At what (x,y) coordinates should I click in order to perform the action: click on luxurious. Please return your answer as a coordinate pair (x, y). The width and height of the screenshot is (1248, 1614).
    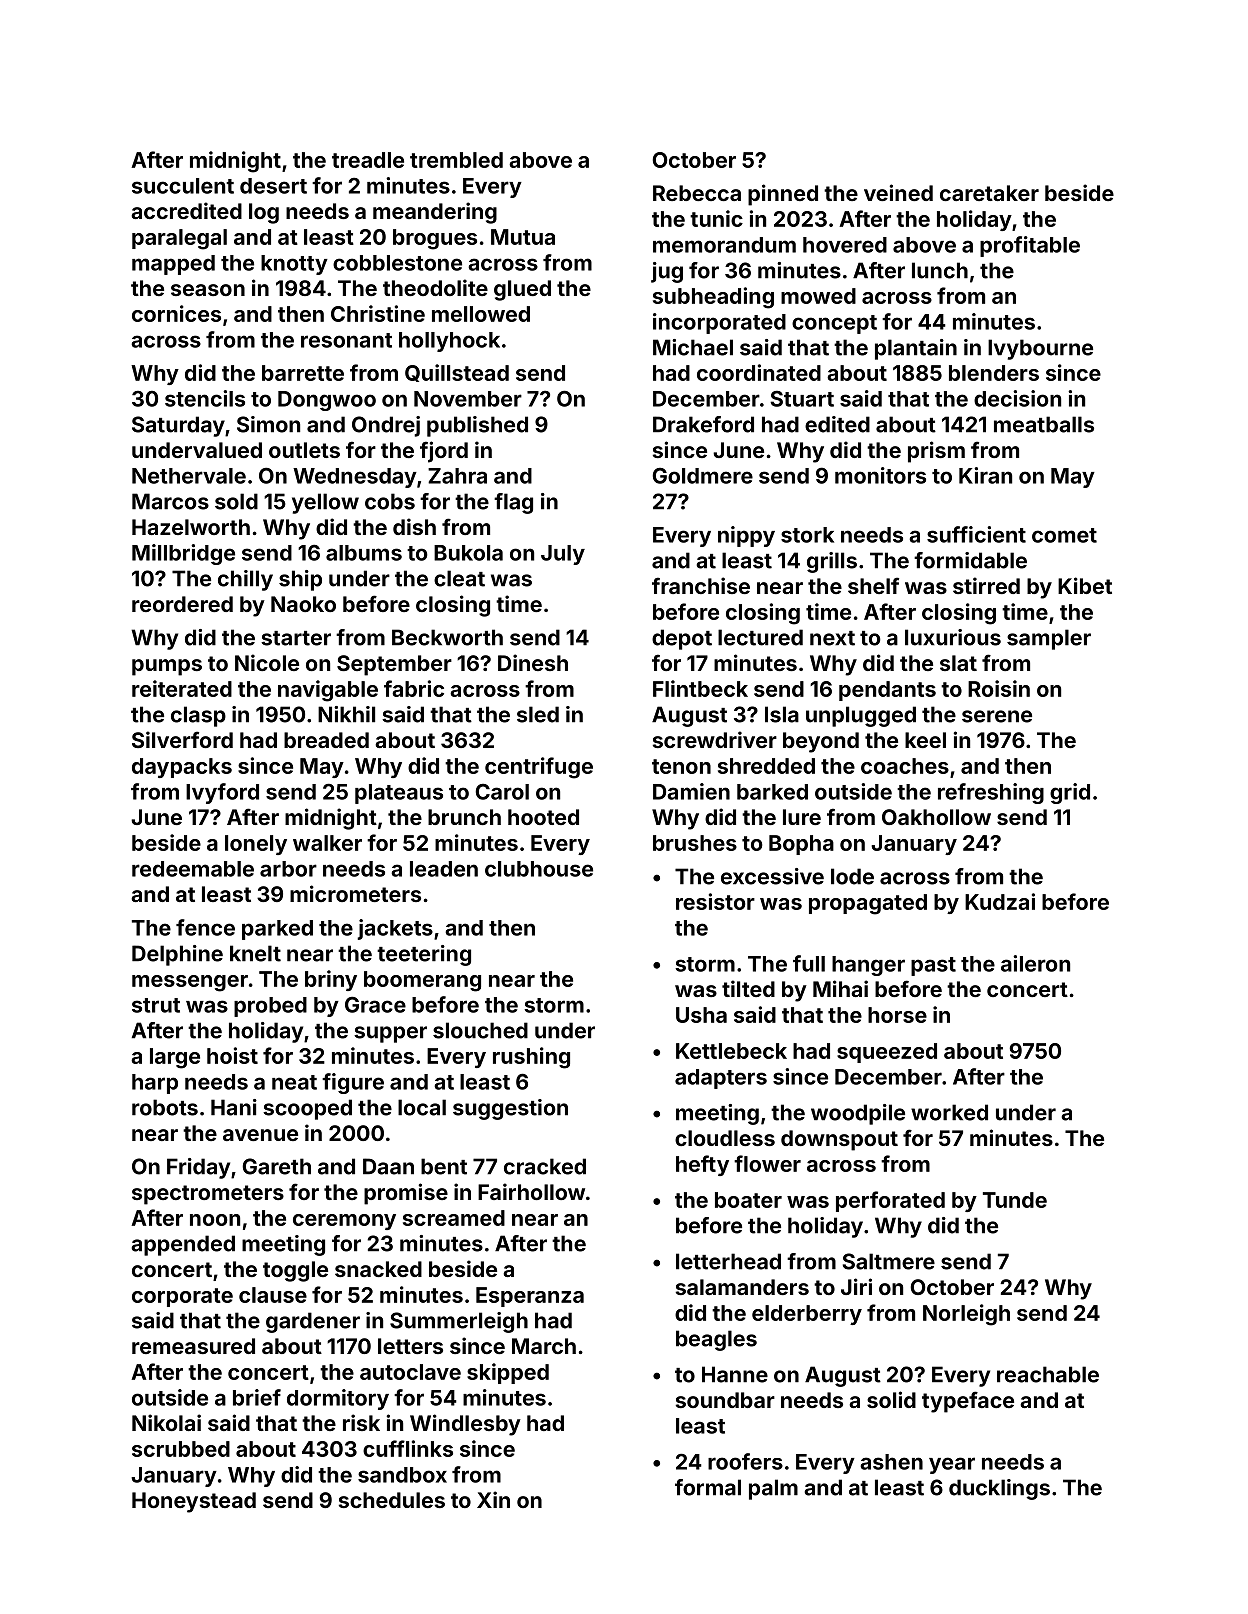
    Looking at the image, I should click on (953, 637).
